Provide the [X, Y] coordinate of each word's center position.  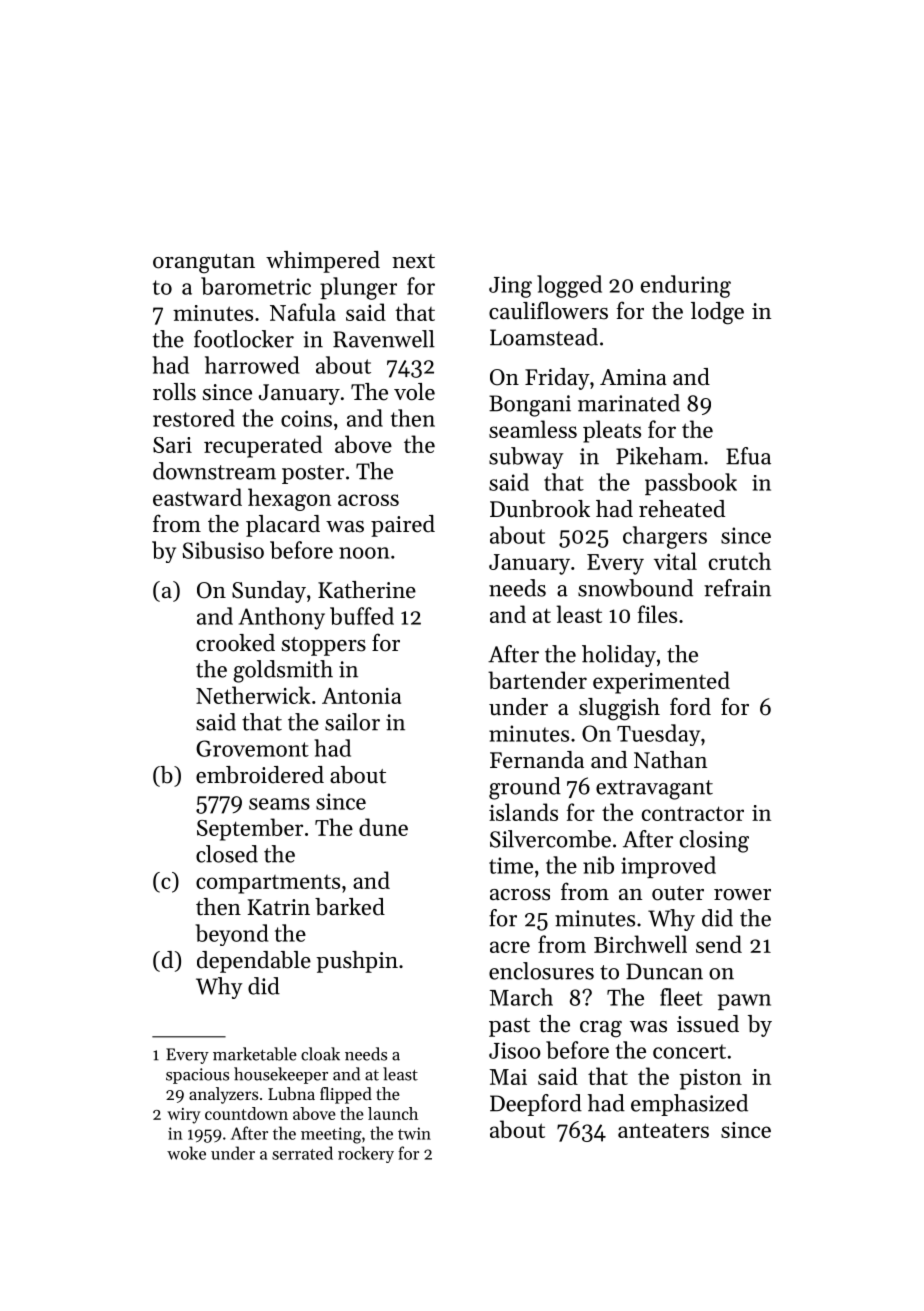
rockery [366, 1154]
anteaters [663, 1130]
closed [227, 854]
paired [403, 526]
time [511, 865]
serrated [302, 1153]
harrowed [252, 365]
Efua [748, 456]
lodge [717, 313]
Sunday [269, 592]
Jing [510, 287]
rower [742, 895]
